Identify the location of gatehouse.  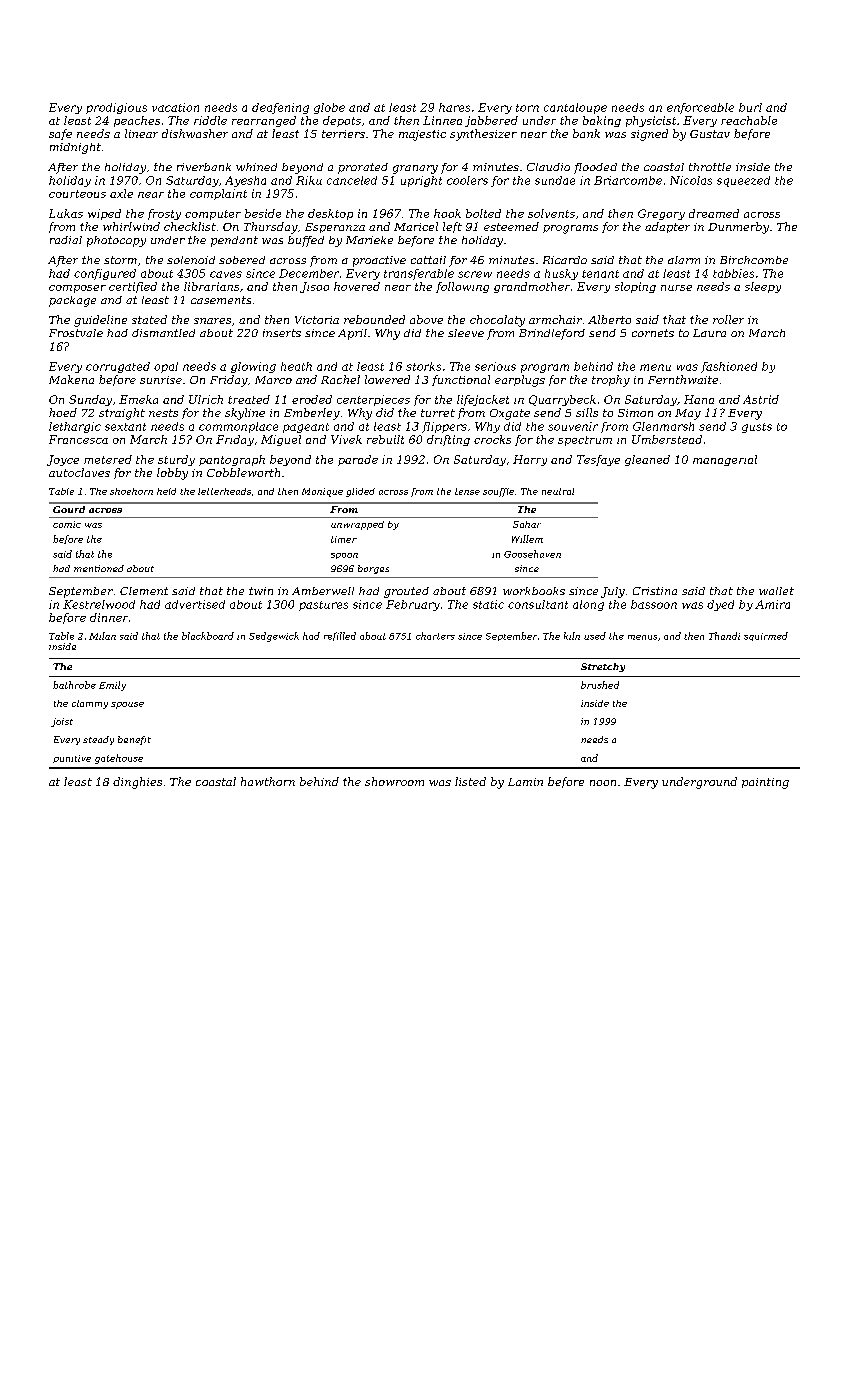
(119, 759).
